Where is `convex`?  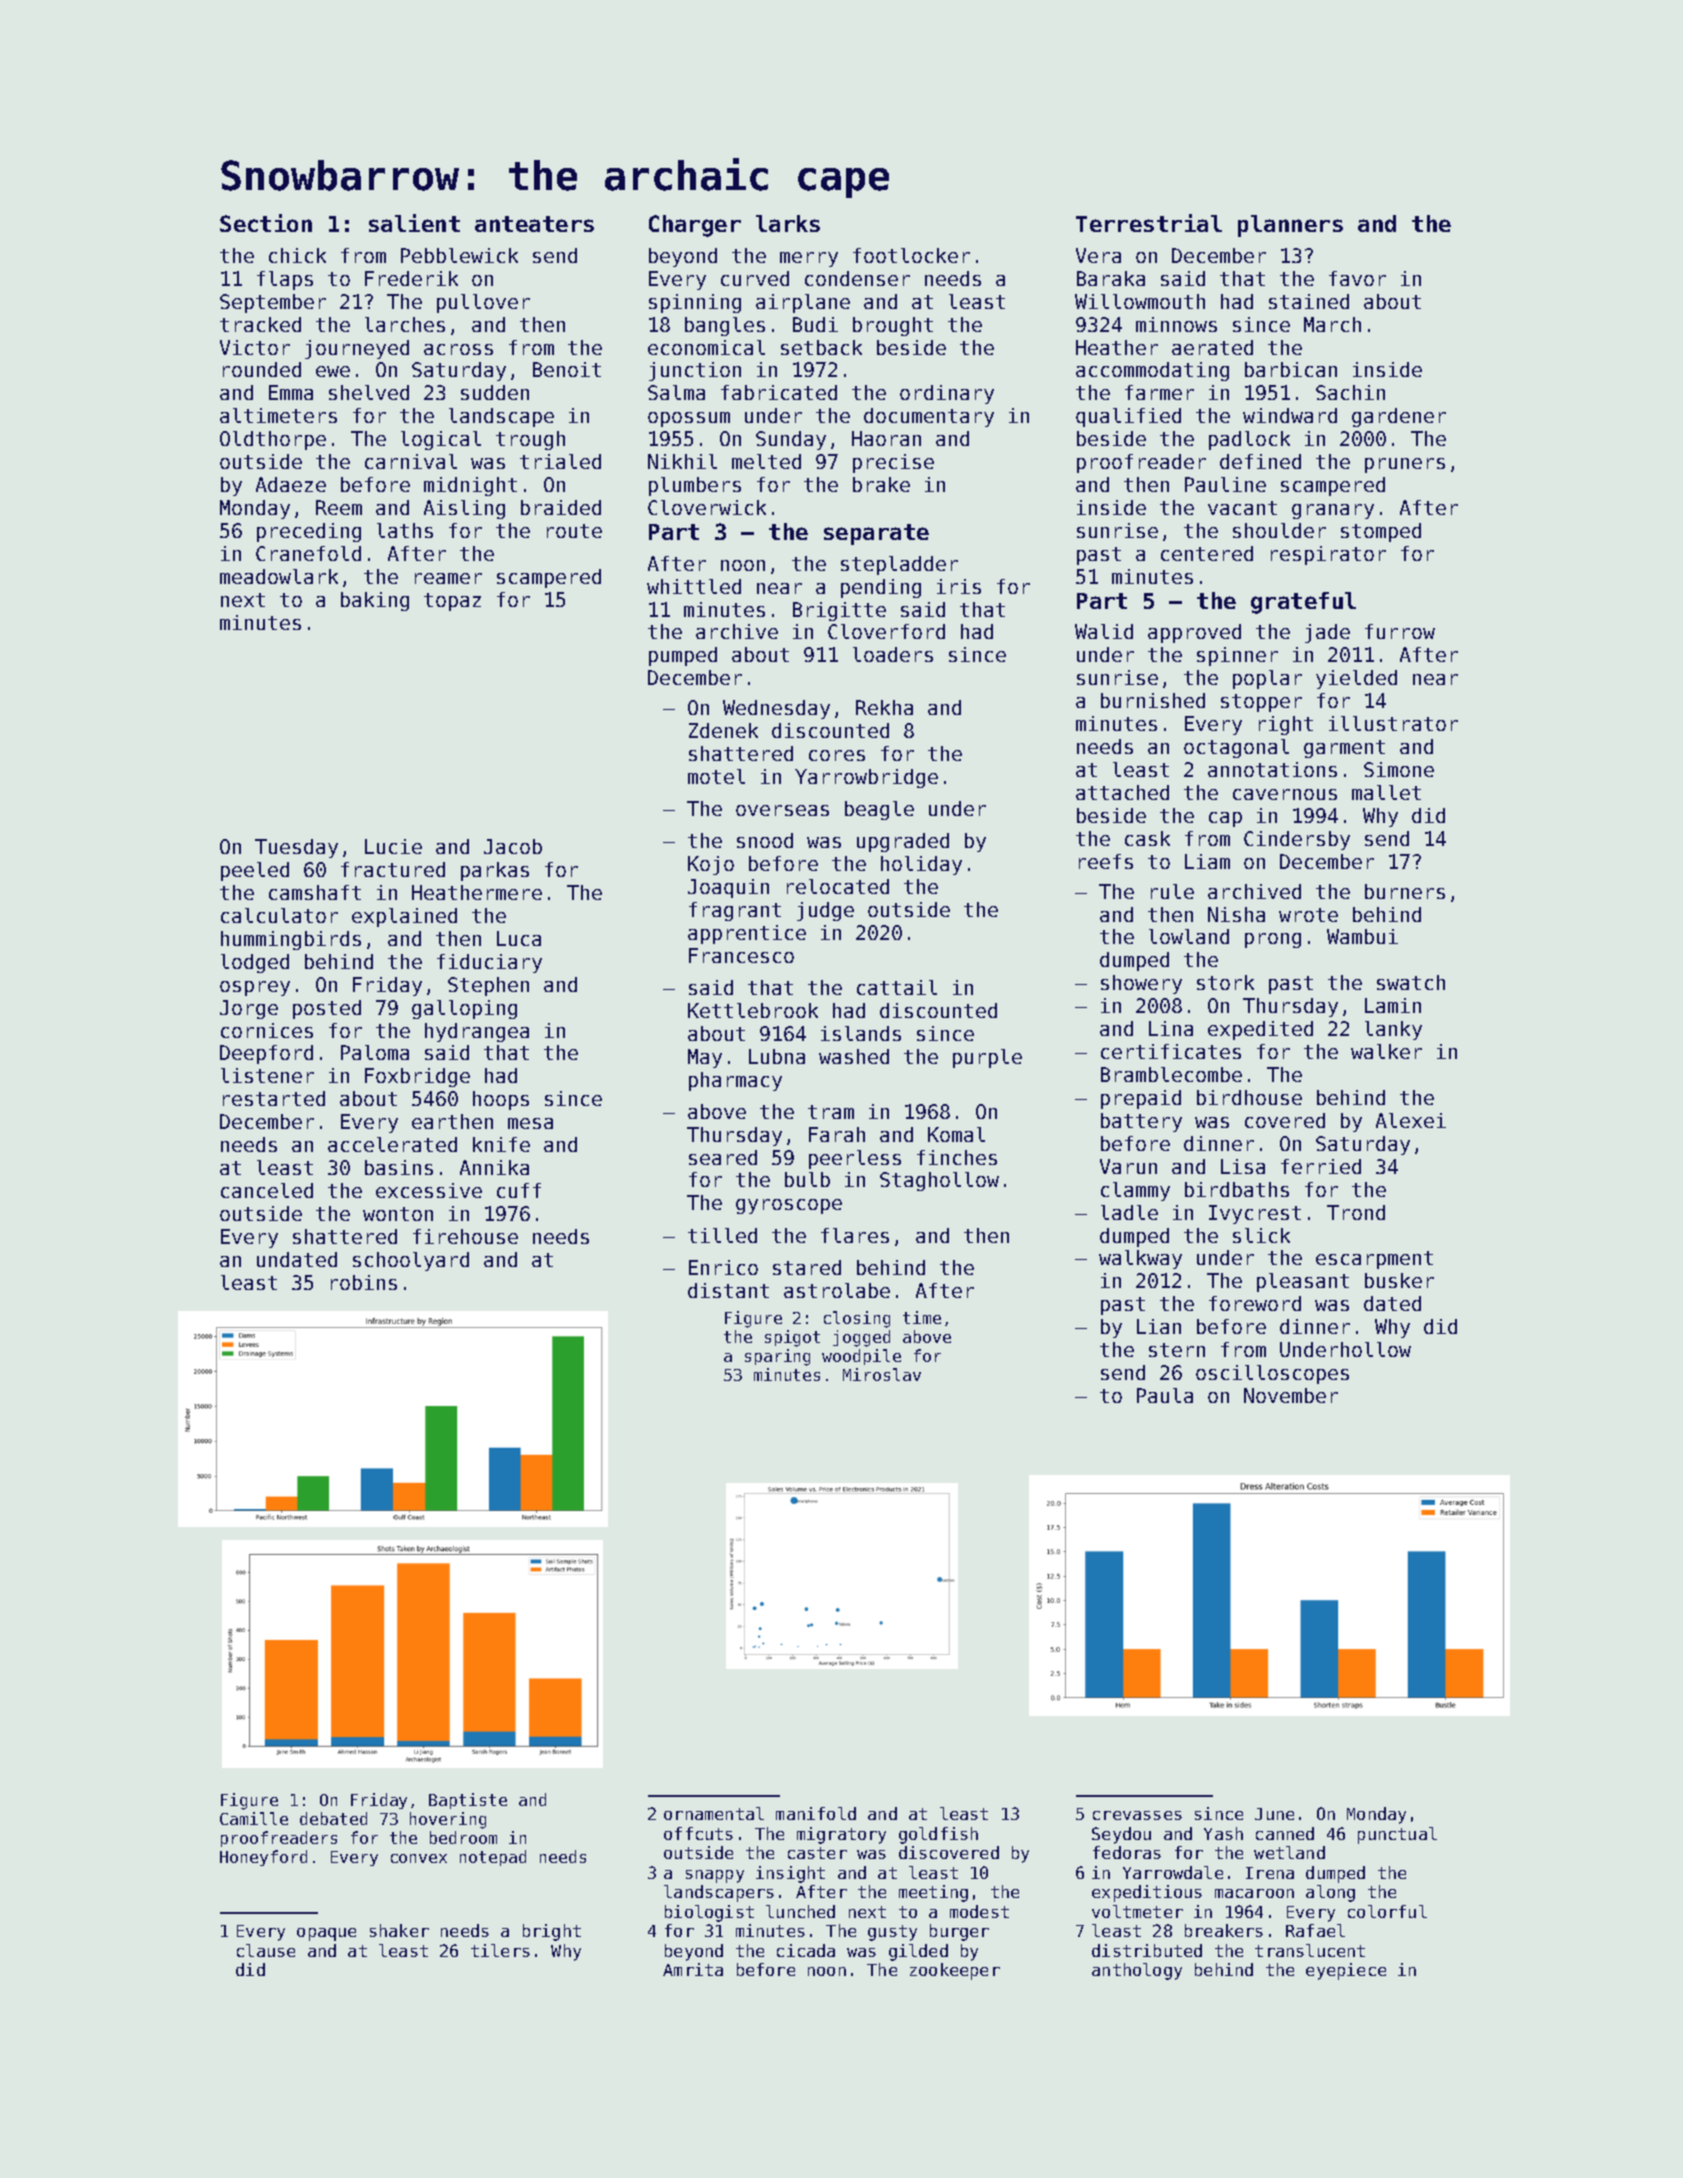
convex is located at coordinates (419, 1858).
